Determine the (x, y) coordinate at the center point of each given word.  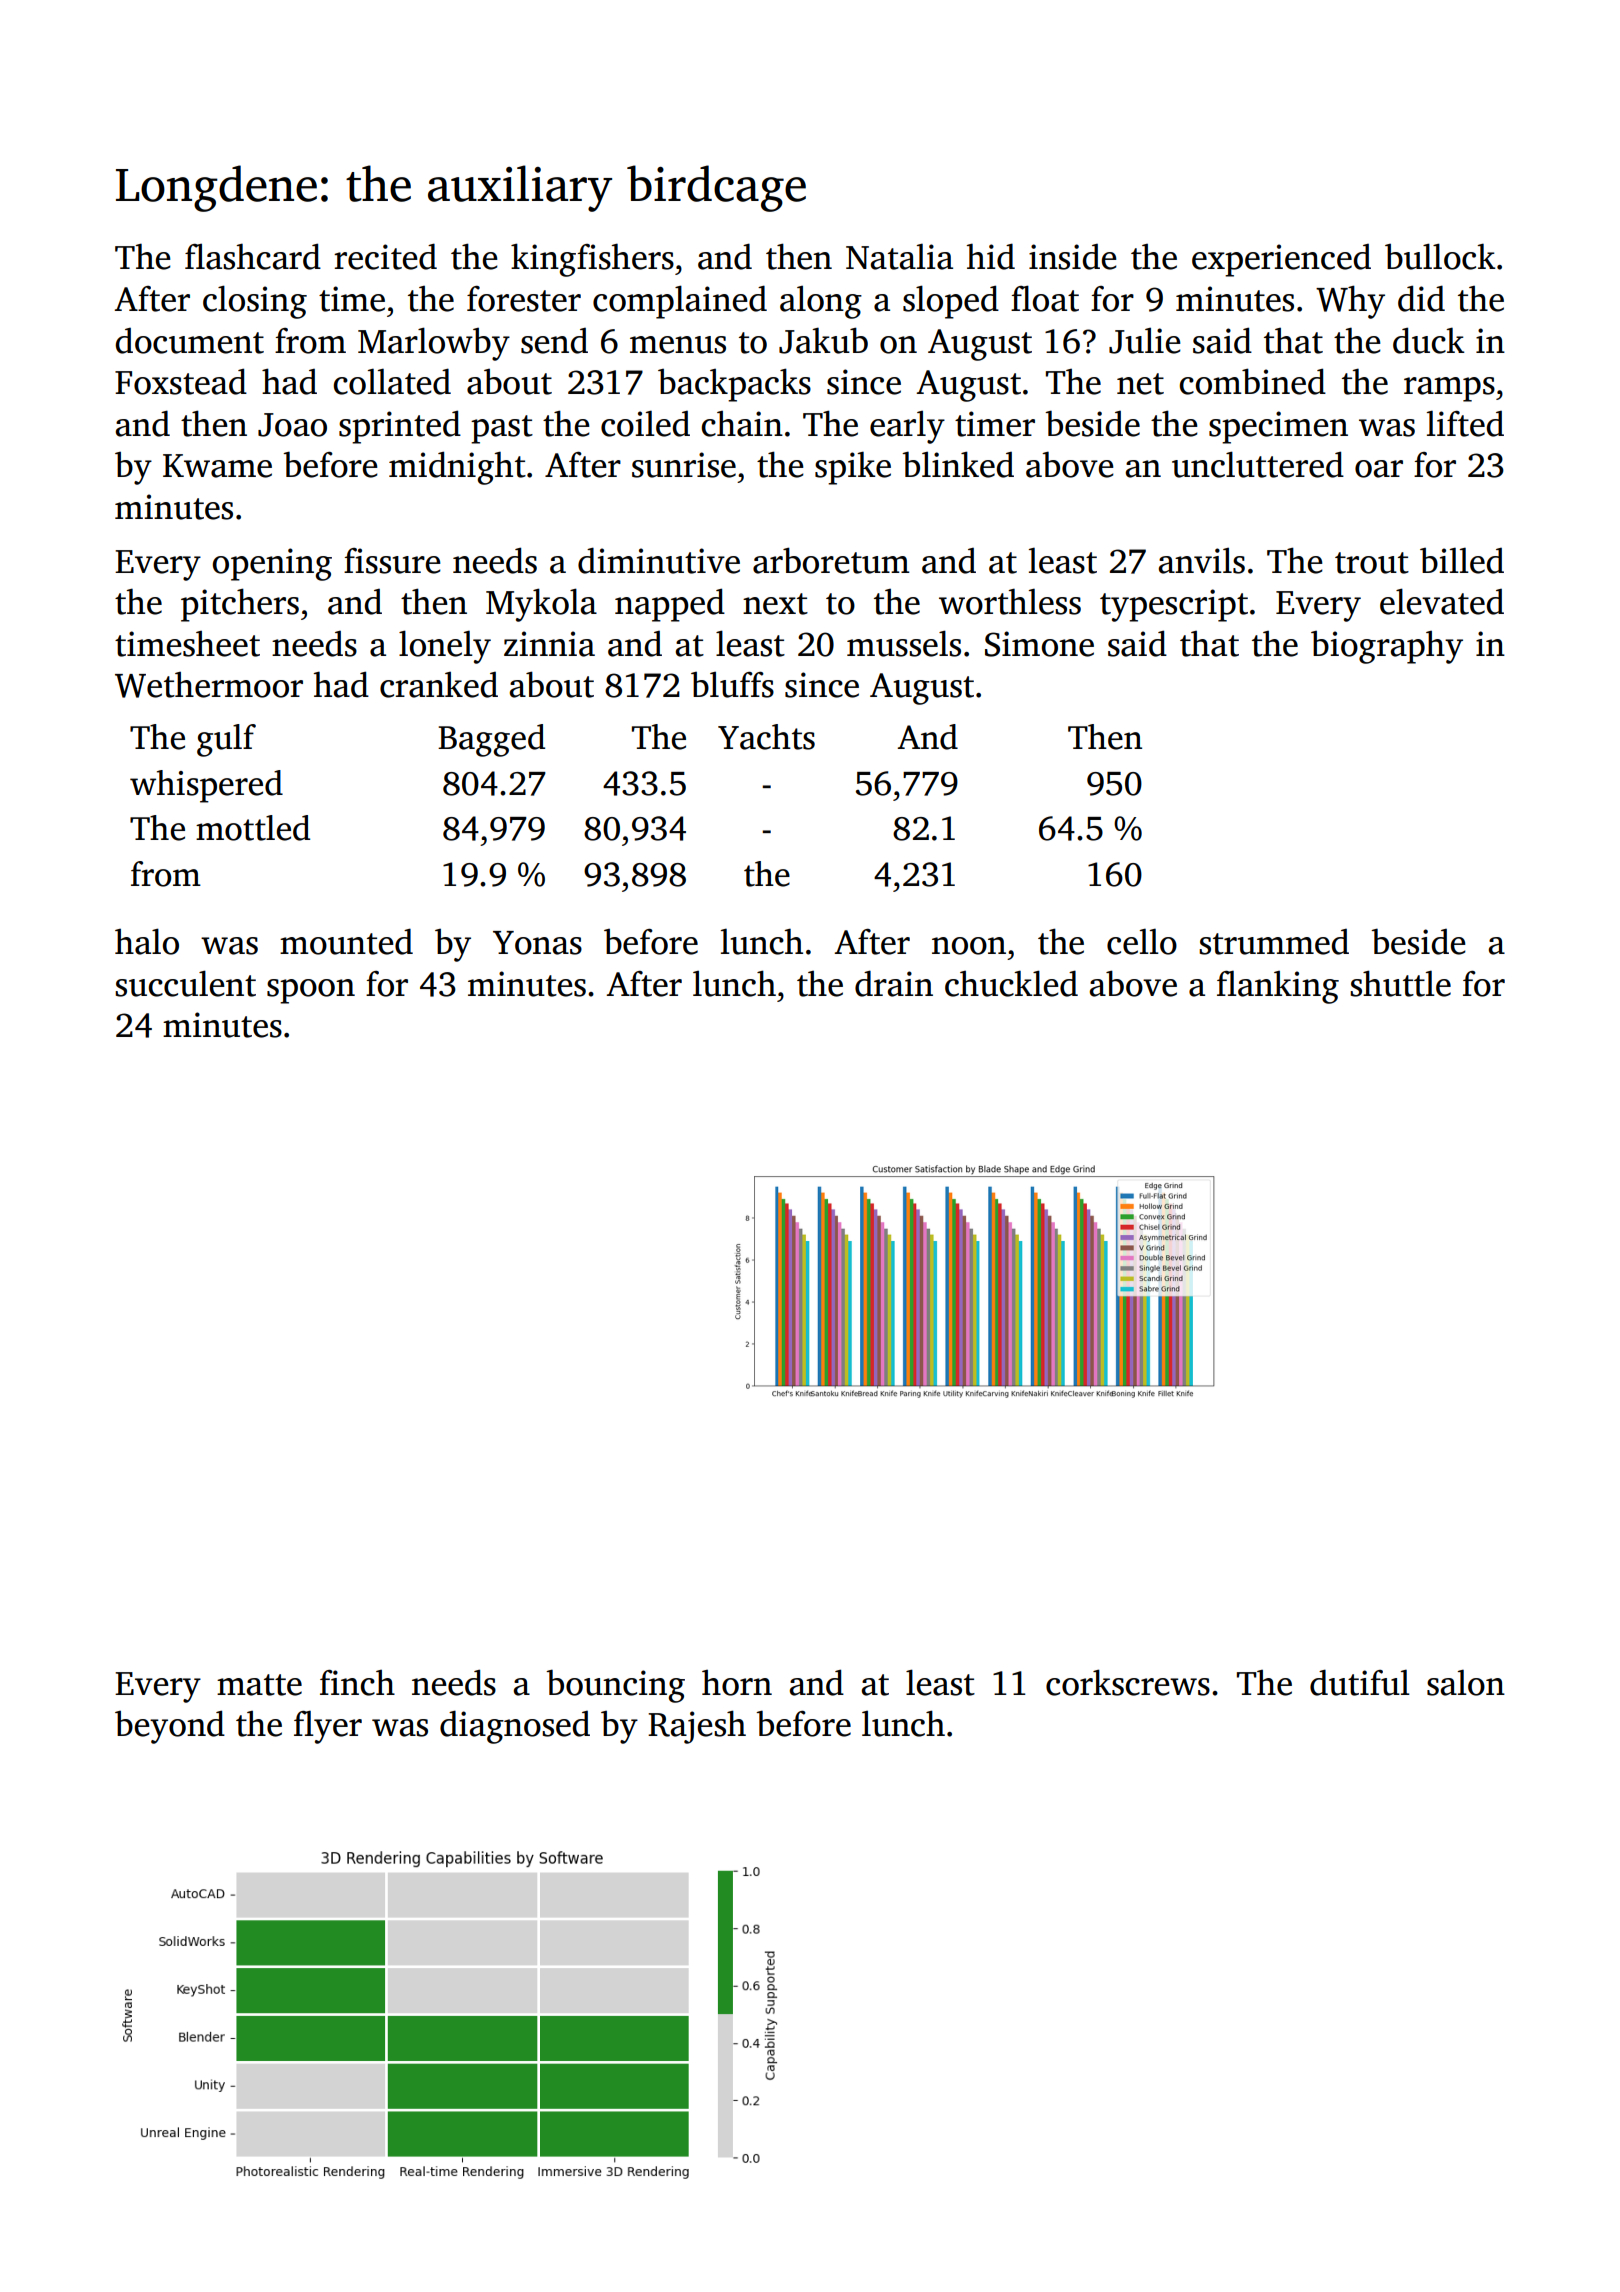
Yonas (537, 943)
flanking (1278, 987)
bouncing (615, 1686)
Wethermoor (209, 685)
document (189, 341)
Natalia (899, 256)
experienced (1281, 260)
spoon (311, 991)
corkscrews (1128, 1682)
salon (1466, 1682)
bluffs (732, 685)
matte (259, 1685)
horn (737, 1683)
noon (969, 946)
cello (1142, 941)
